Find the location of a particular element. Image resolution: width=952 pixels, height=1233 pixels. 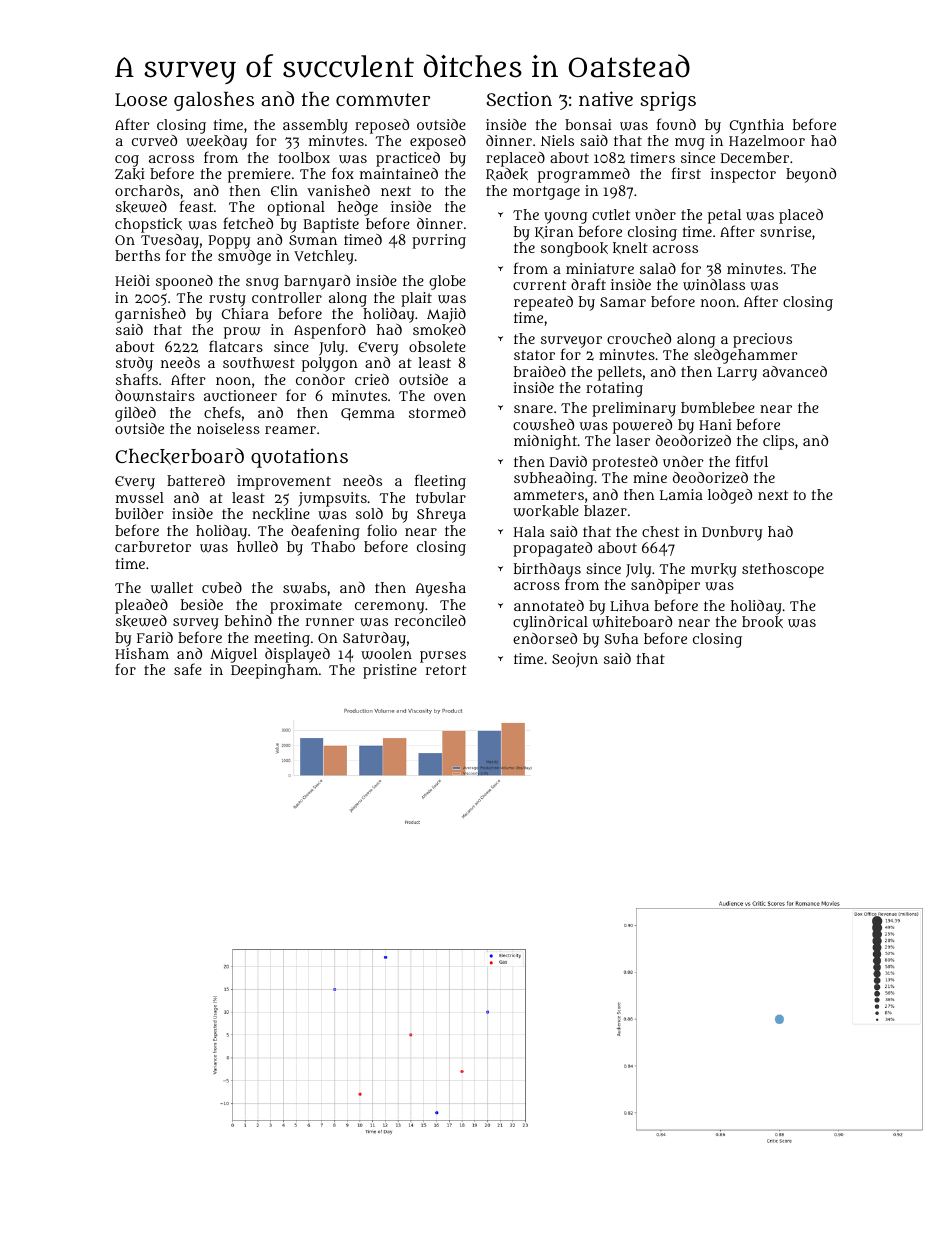

study is located at coordinates (134, 364).
